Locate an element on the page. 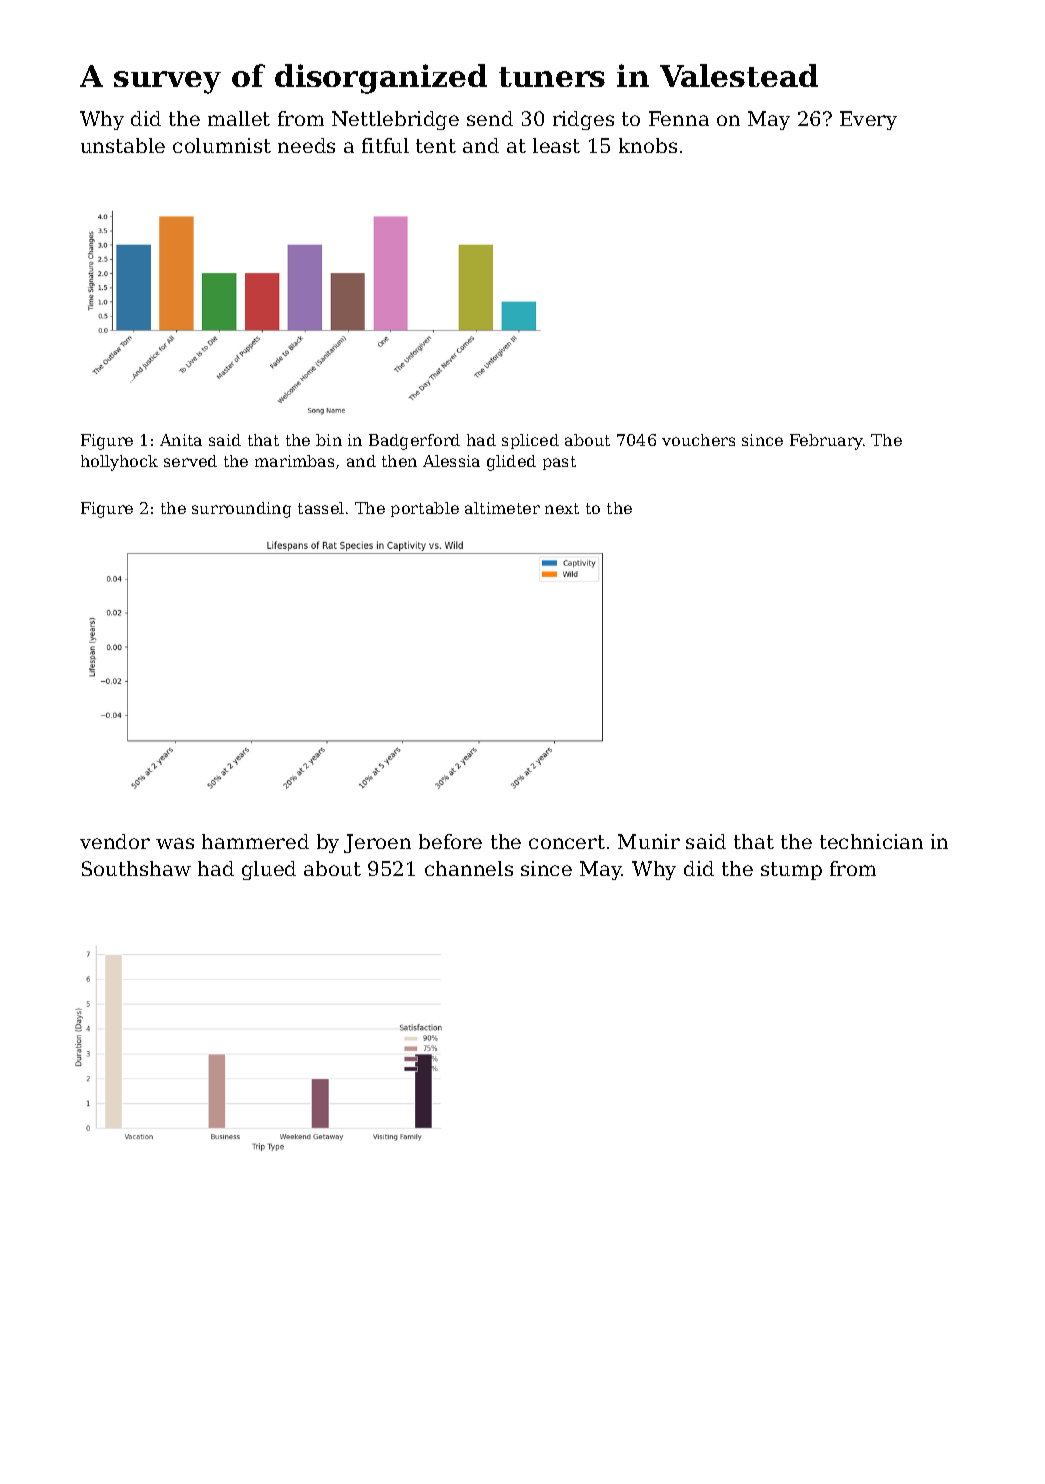  Munir is located at coordinates (649, 841).
